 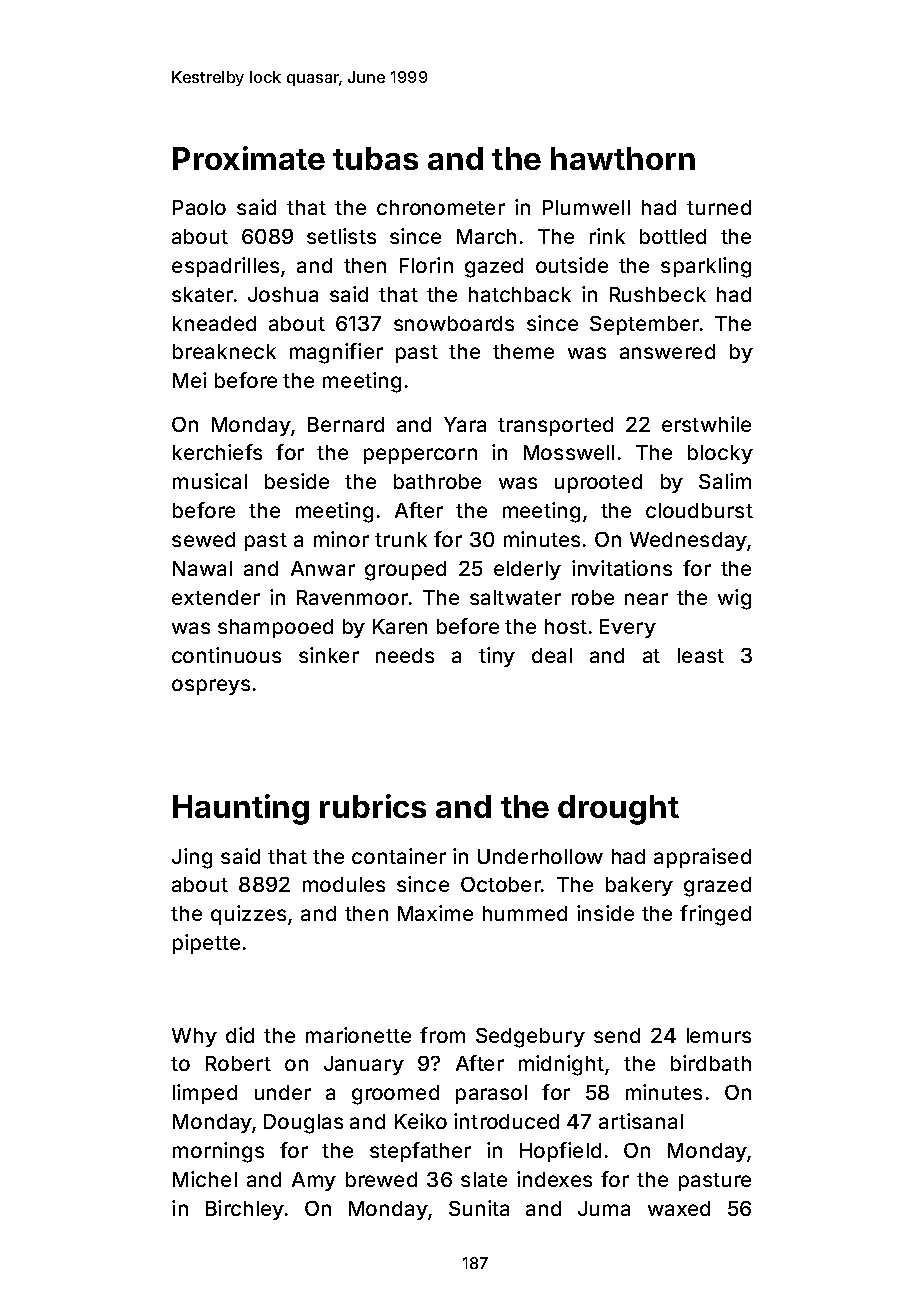 I want to click on minor, so click(x=341, y=539).
